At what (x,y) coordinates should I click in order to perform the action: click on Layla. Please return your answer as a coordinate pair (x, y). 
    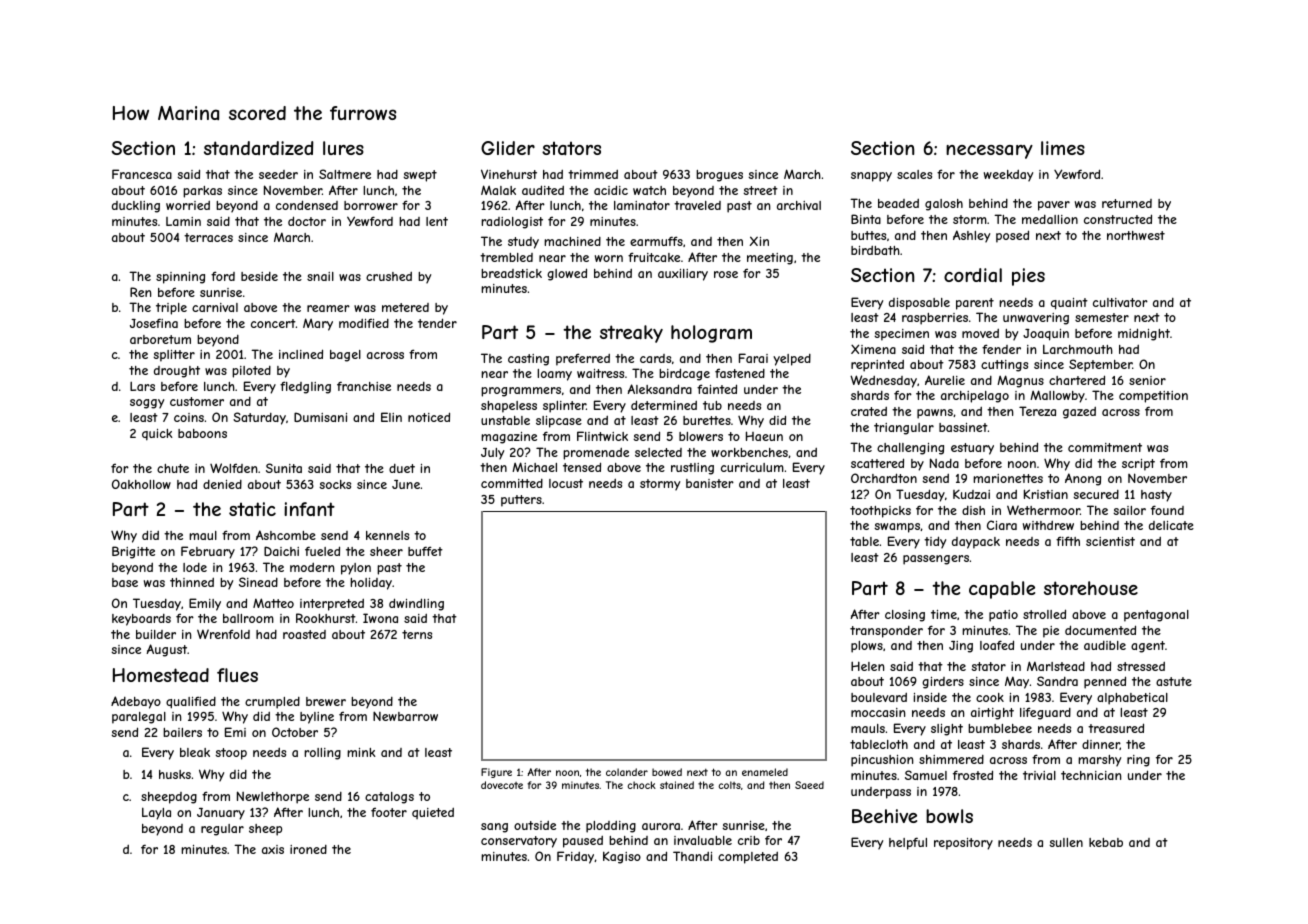
    Looking at the image, I should click on (156, 813).
